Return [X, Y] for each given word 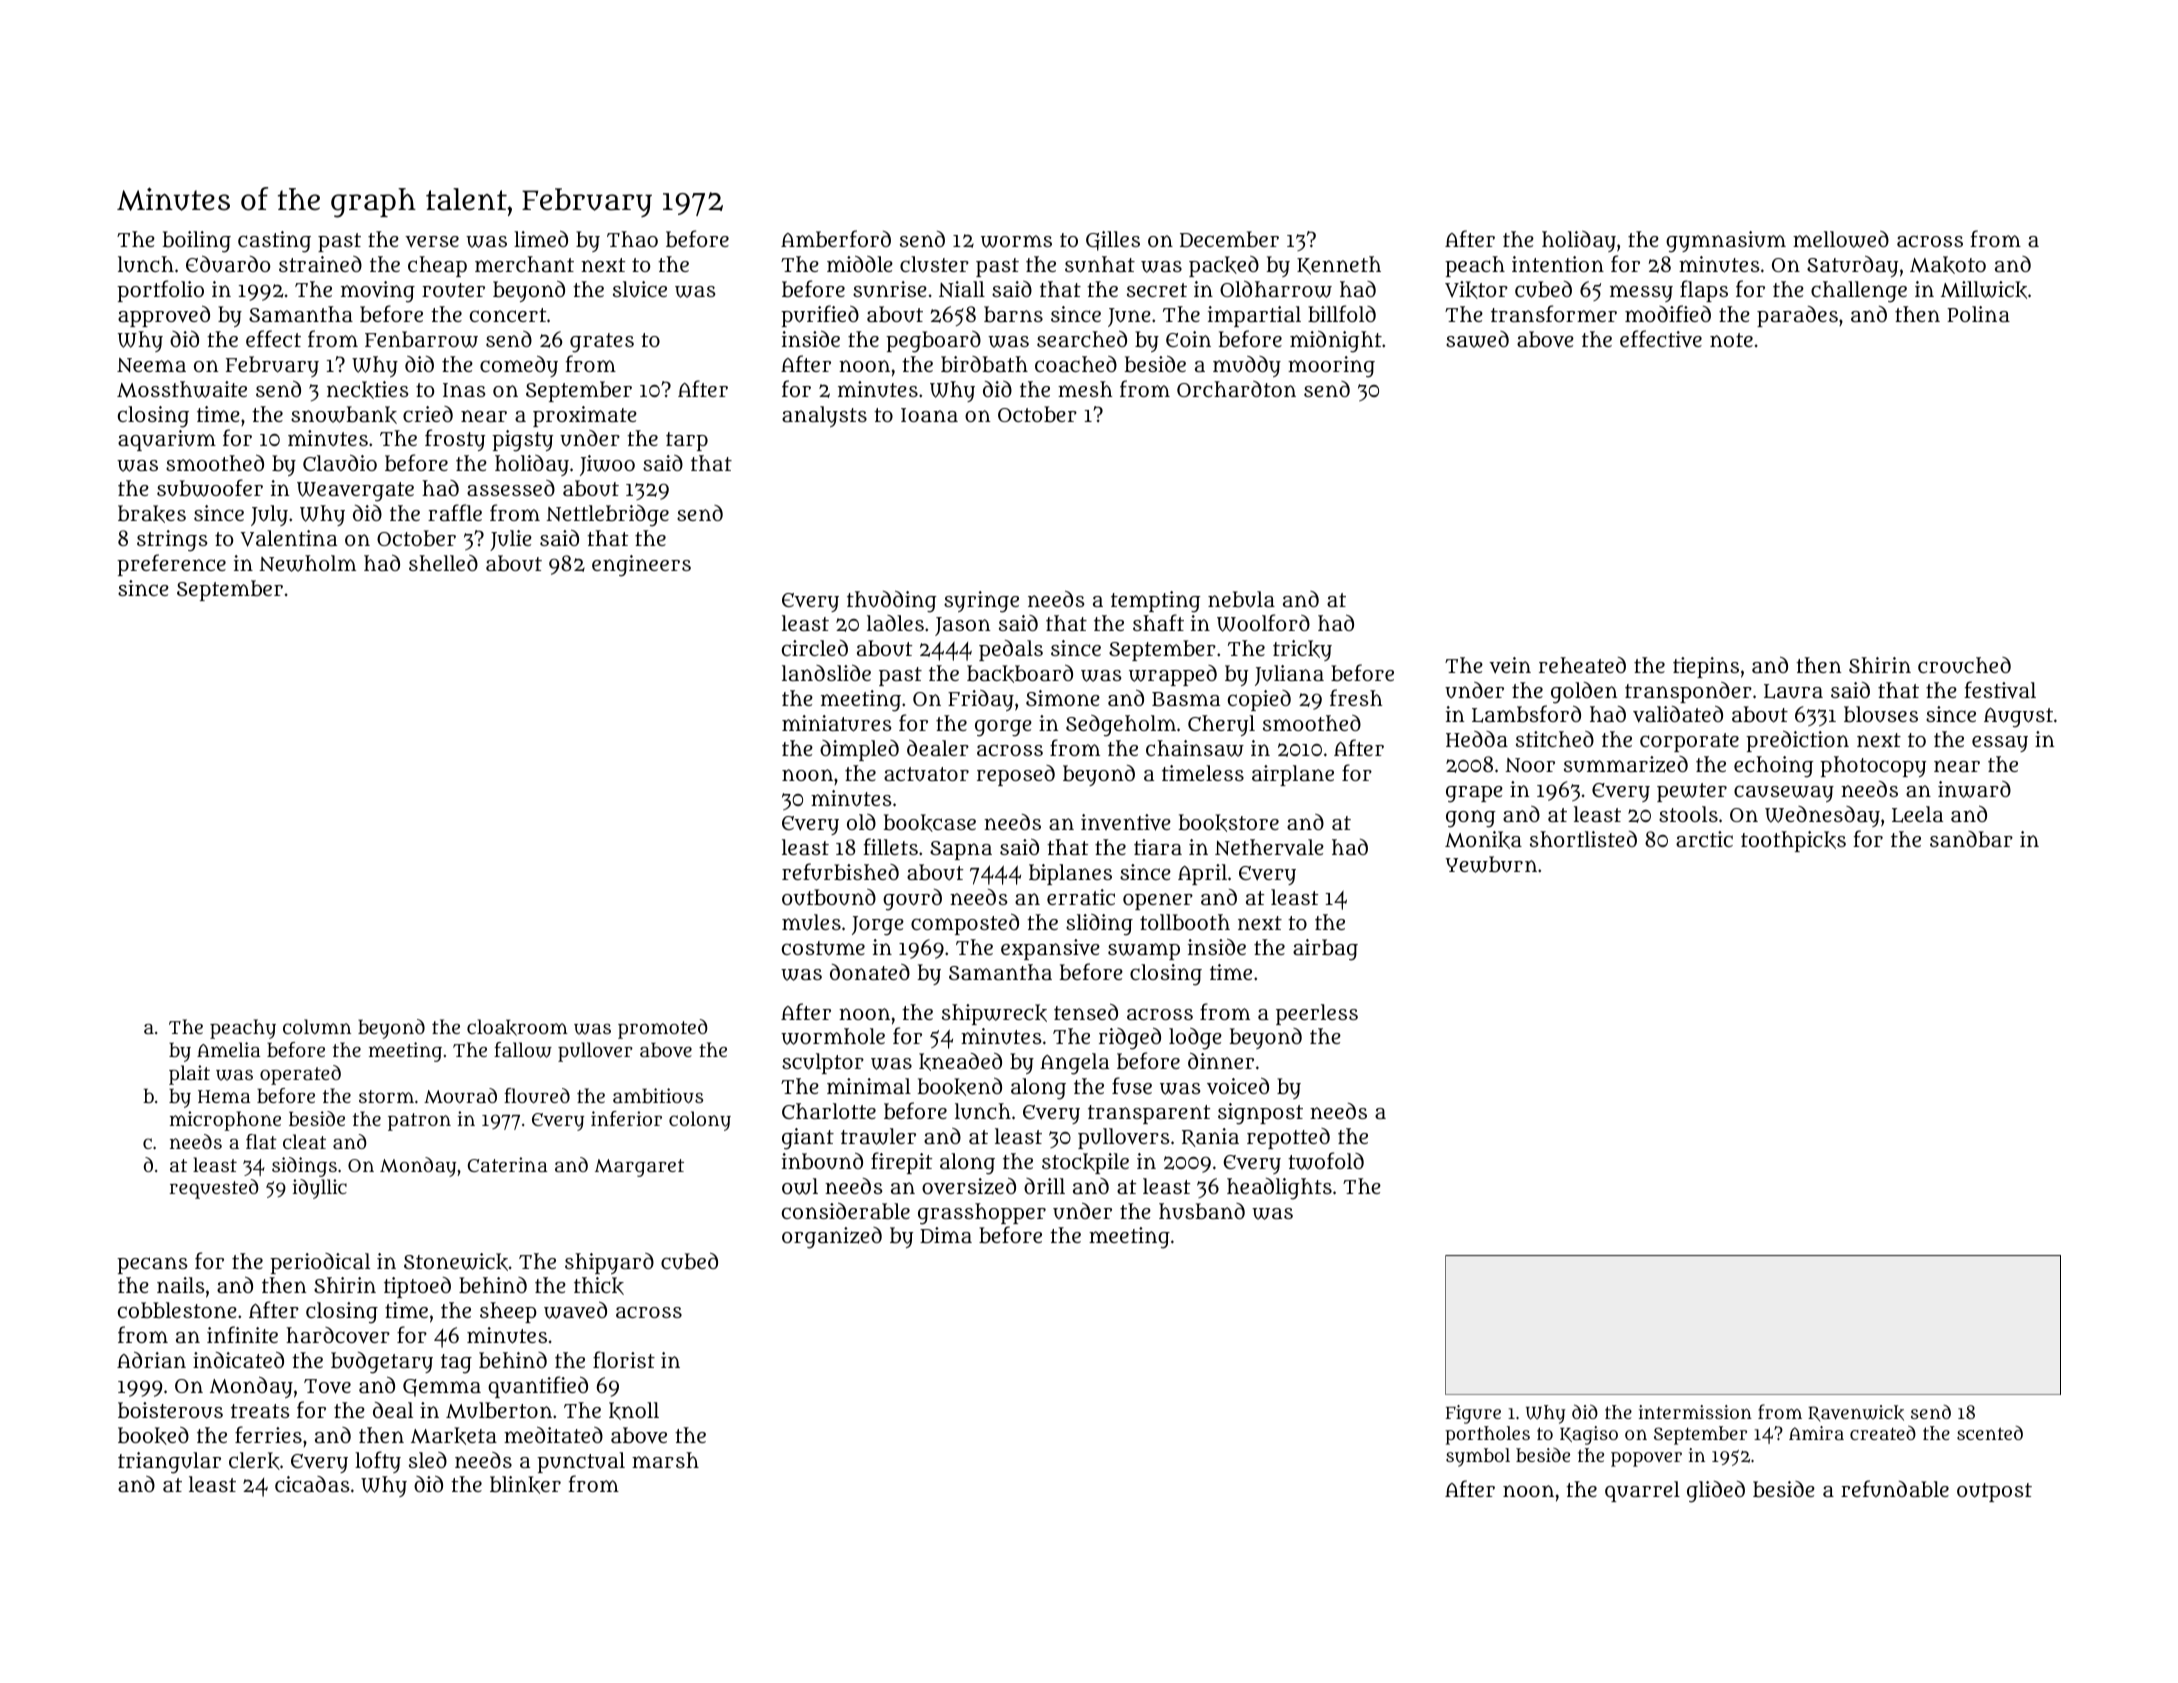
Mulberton [499, 1410]
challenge [1859, 292]
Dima [946, 1235]
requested [214, 1189]
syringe [981, 602]
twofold [1326, 1161]
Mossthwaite [182, 389]
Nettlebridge [607, 516]
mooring [1331, 367]
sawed [1477, 339]
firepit [901, 1163]
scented [1990, 1433]
